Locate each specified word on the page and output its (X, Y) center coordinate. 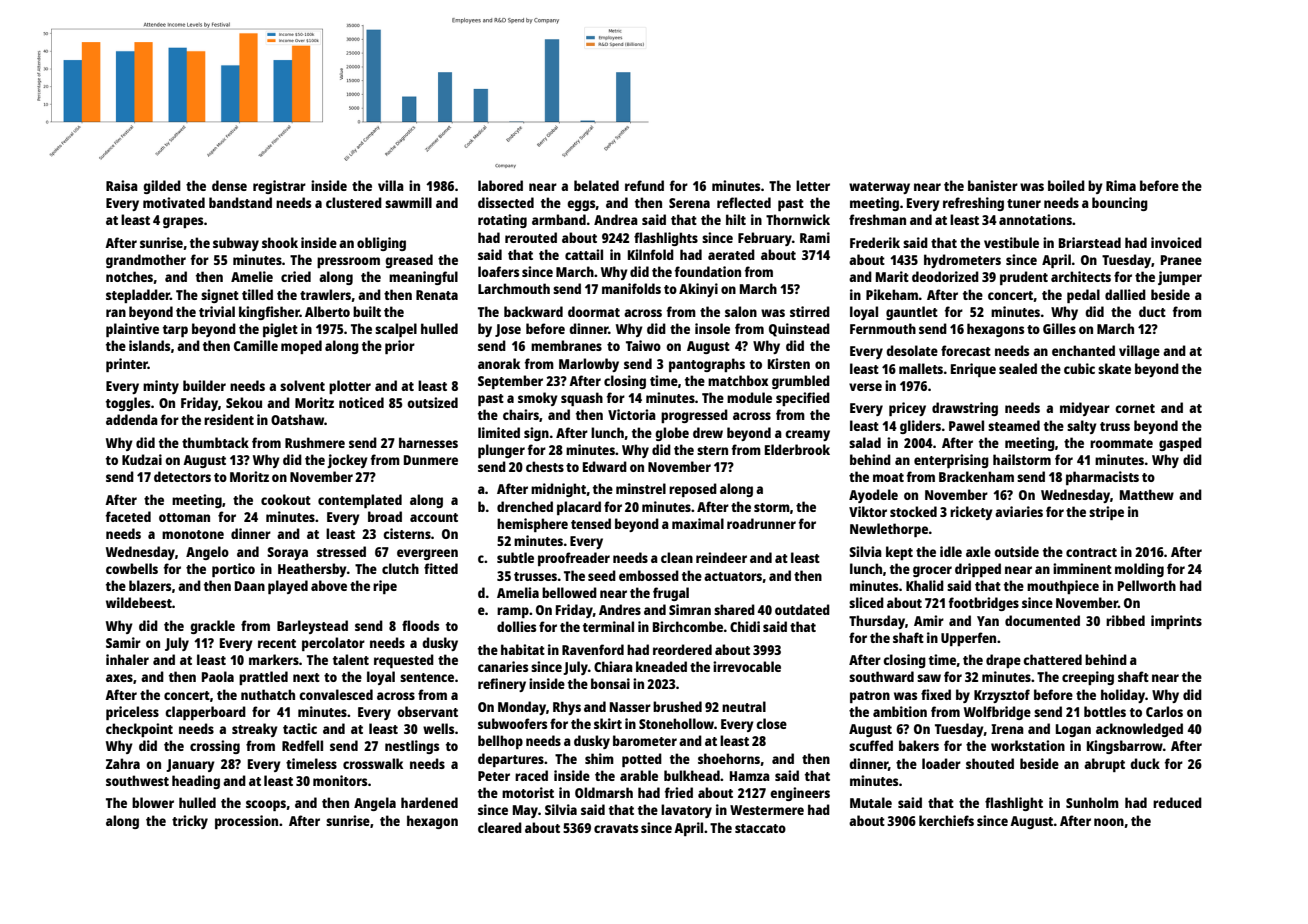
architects (1081, 276)
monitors (340, 780)
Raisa (122, 185)
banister (993, 185)
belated (596, 185)
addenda (132, 419)
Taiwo (643, 345)
